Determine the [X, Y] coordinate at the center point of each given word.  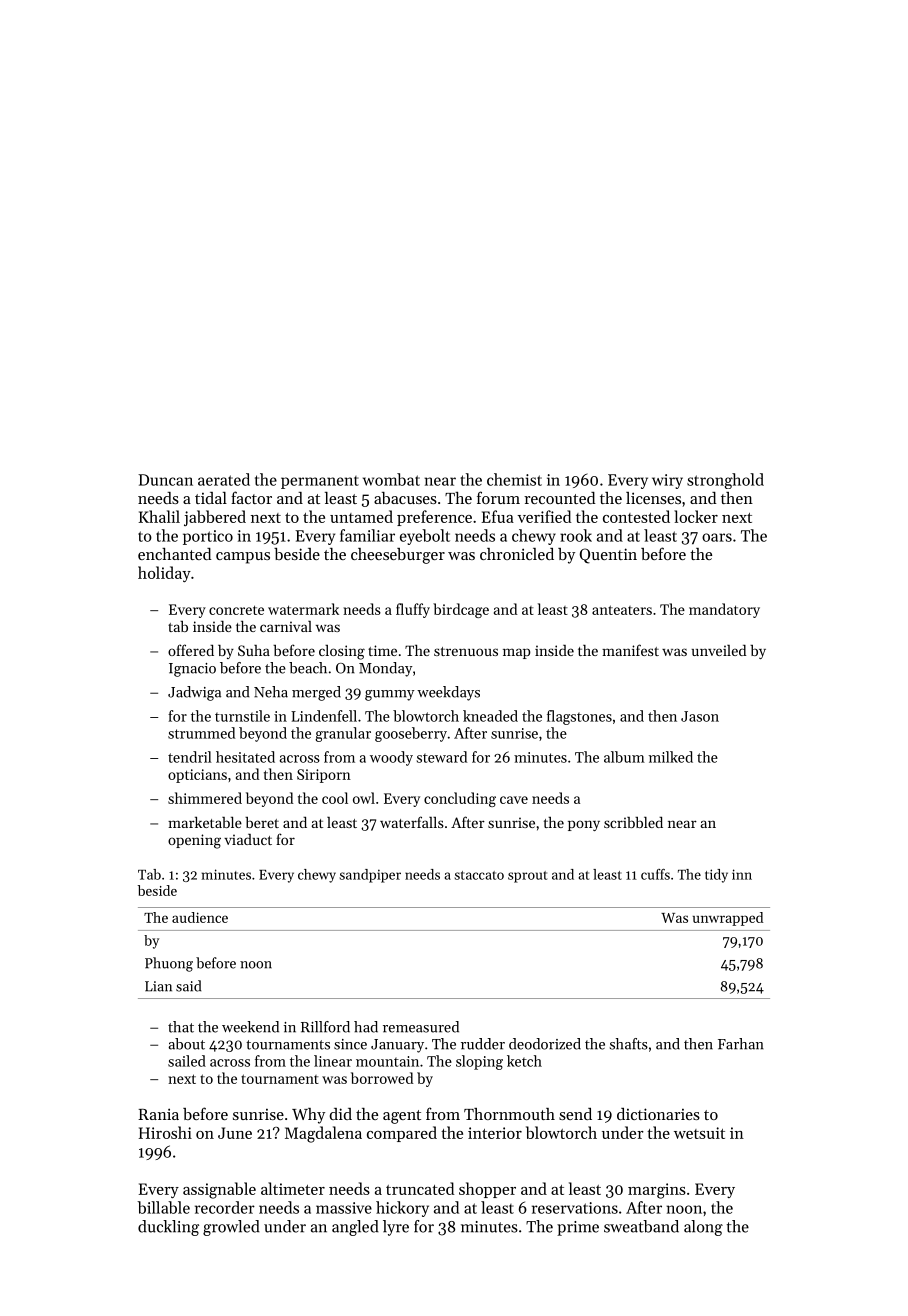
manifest [630, 650]
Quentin [608, 556]
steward [442, 757]
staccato [479, 875]
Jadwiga [194, 693]
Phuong [169, 964]
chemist [514, 479]
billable [163, 1207]
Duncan [165, 480]
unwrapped [728, 919]
